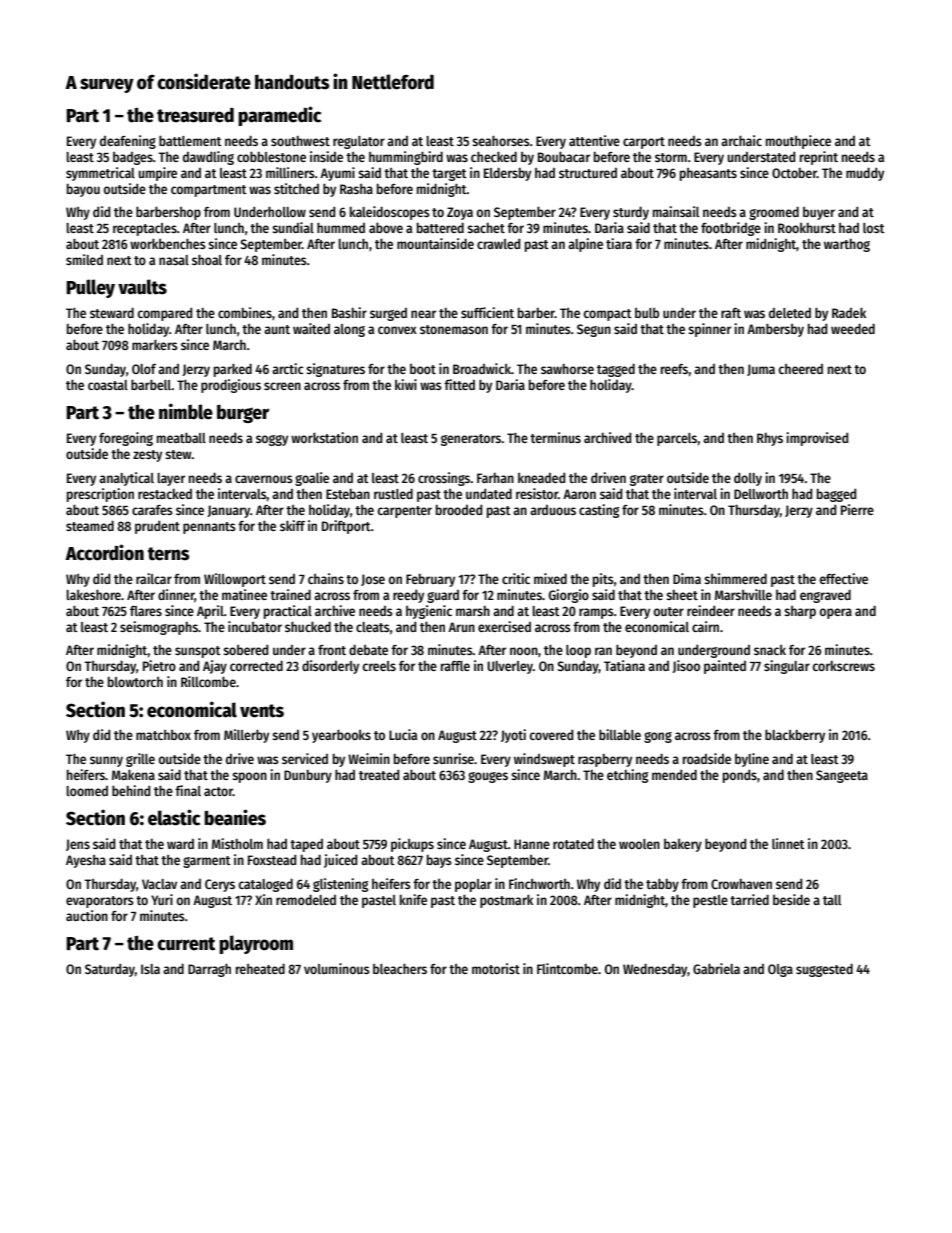  Describe the element at coordinates (553, 510) in the screenshot. I see `arduous` at that location.
